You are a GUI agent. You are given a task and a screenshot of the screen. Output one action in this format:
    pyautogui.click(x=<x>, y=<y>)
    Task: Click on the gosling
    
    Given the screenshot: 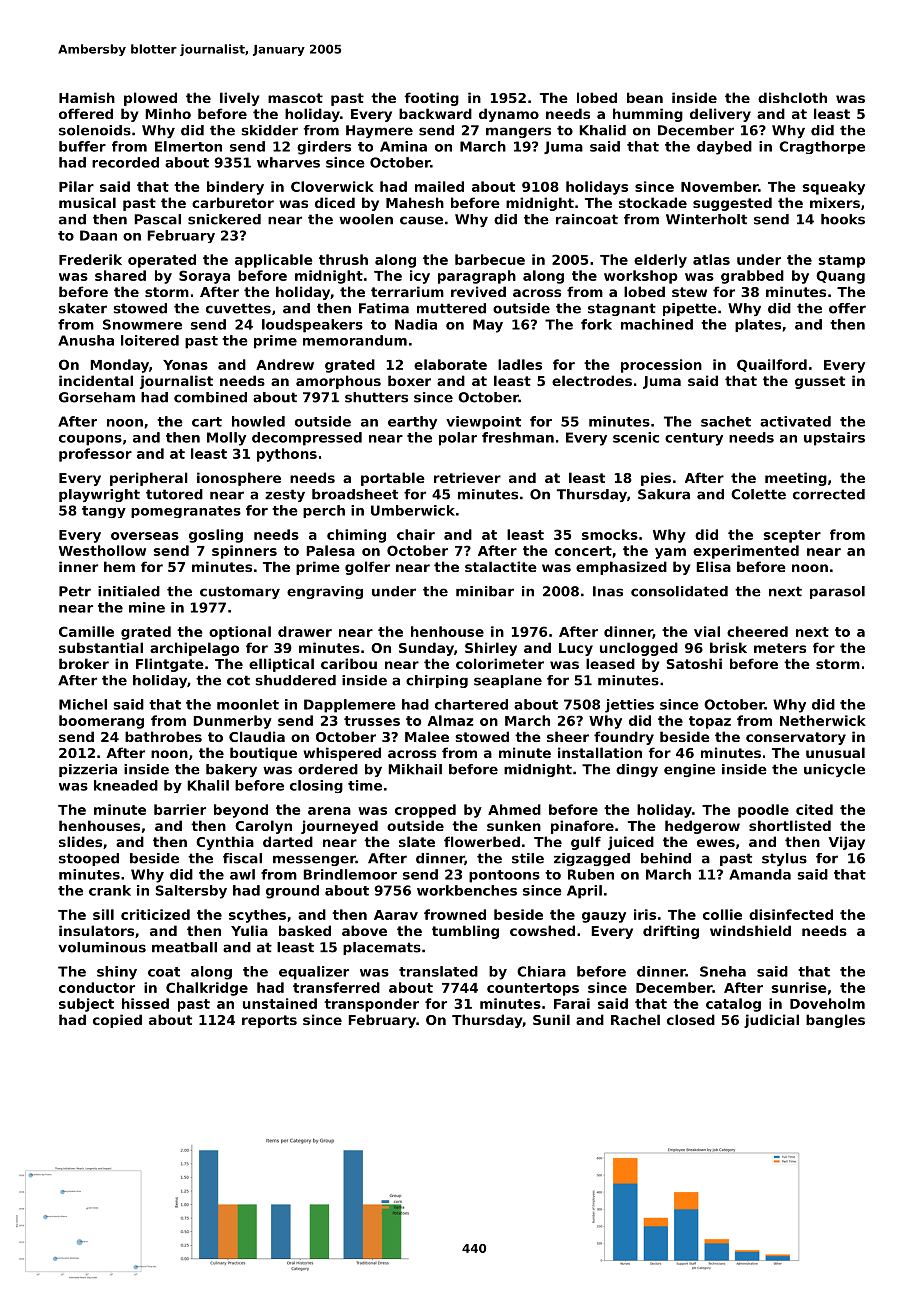 What is the action you would take?
    pyautogui.click(x=216, y=536)
